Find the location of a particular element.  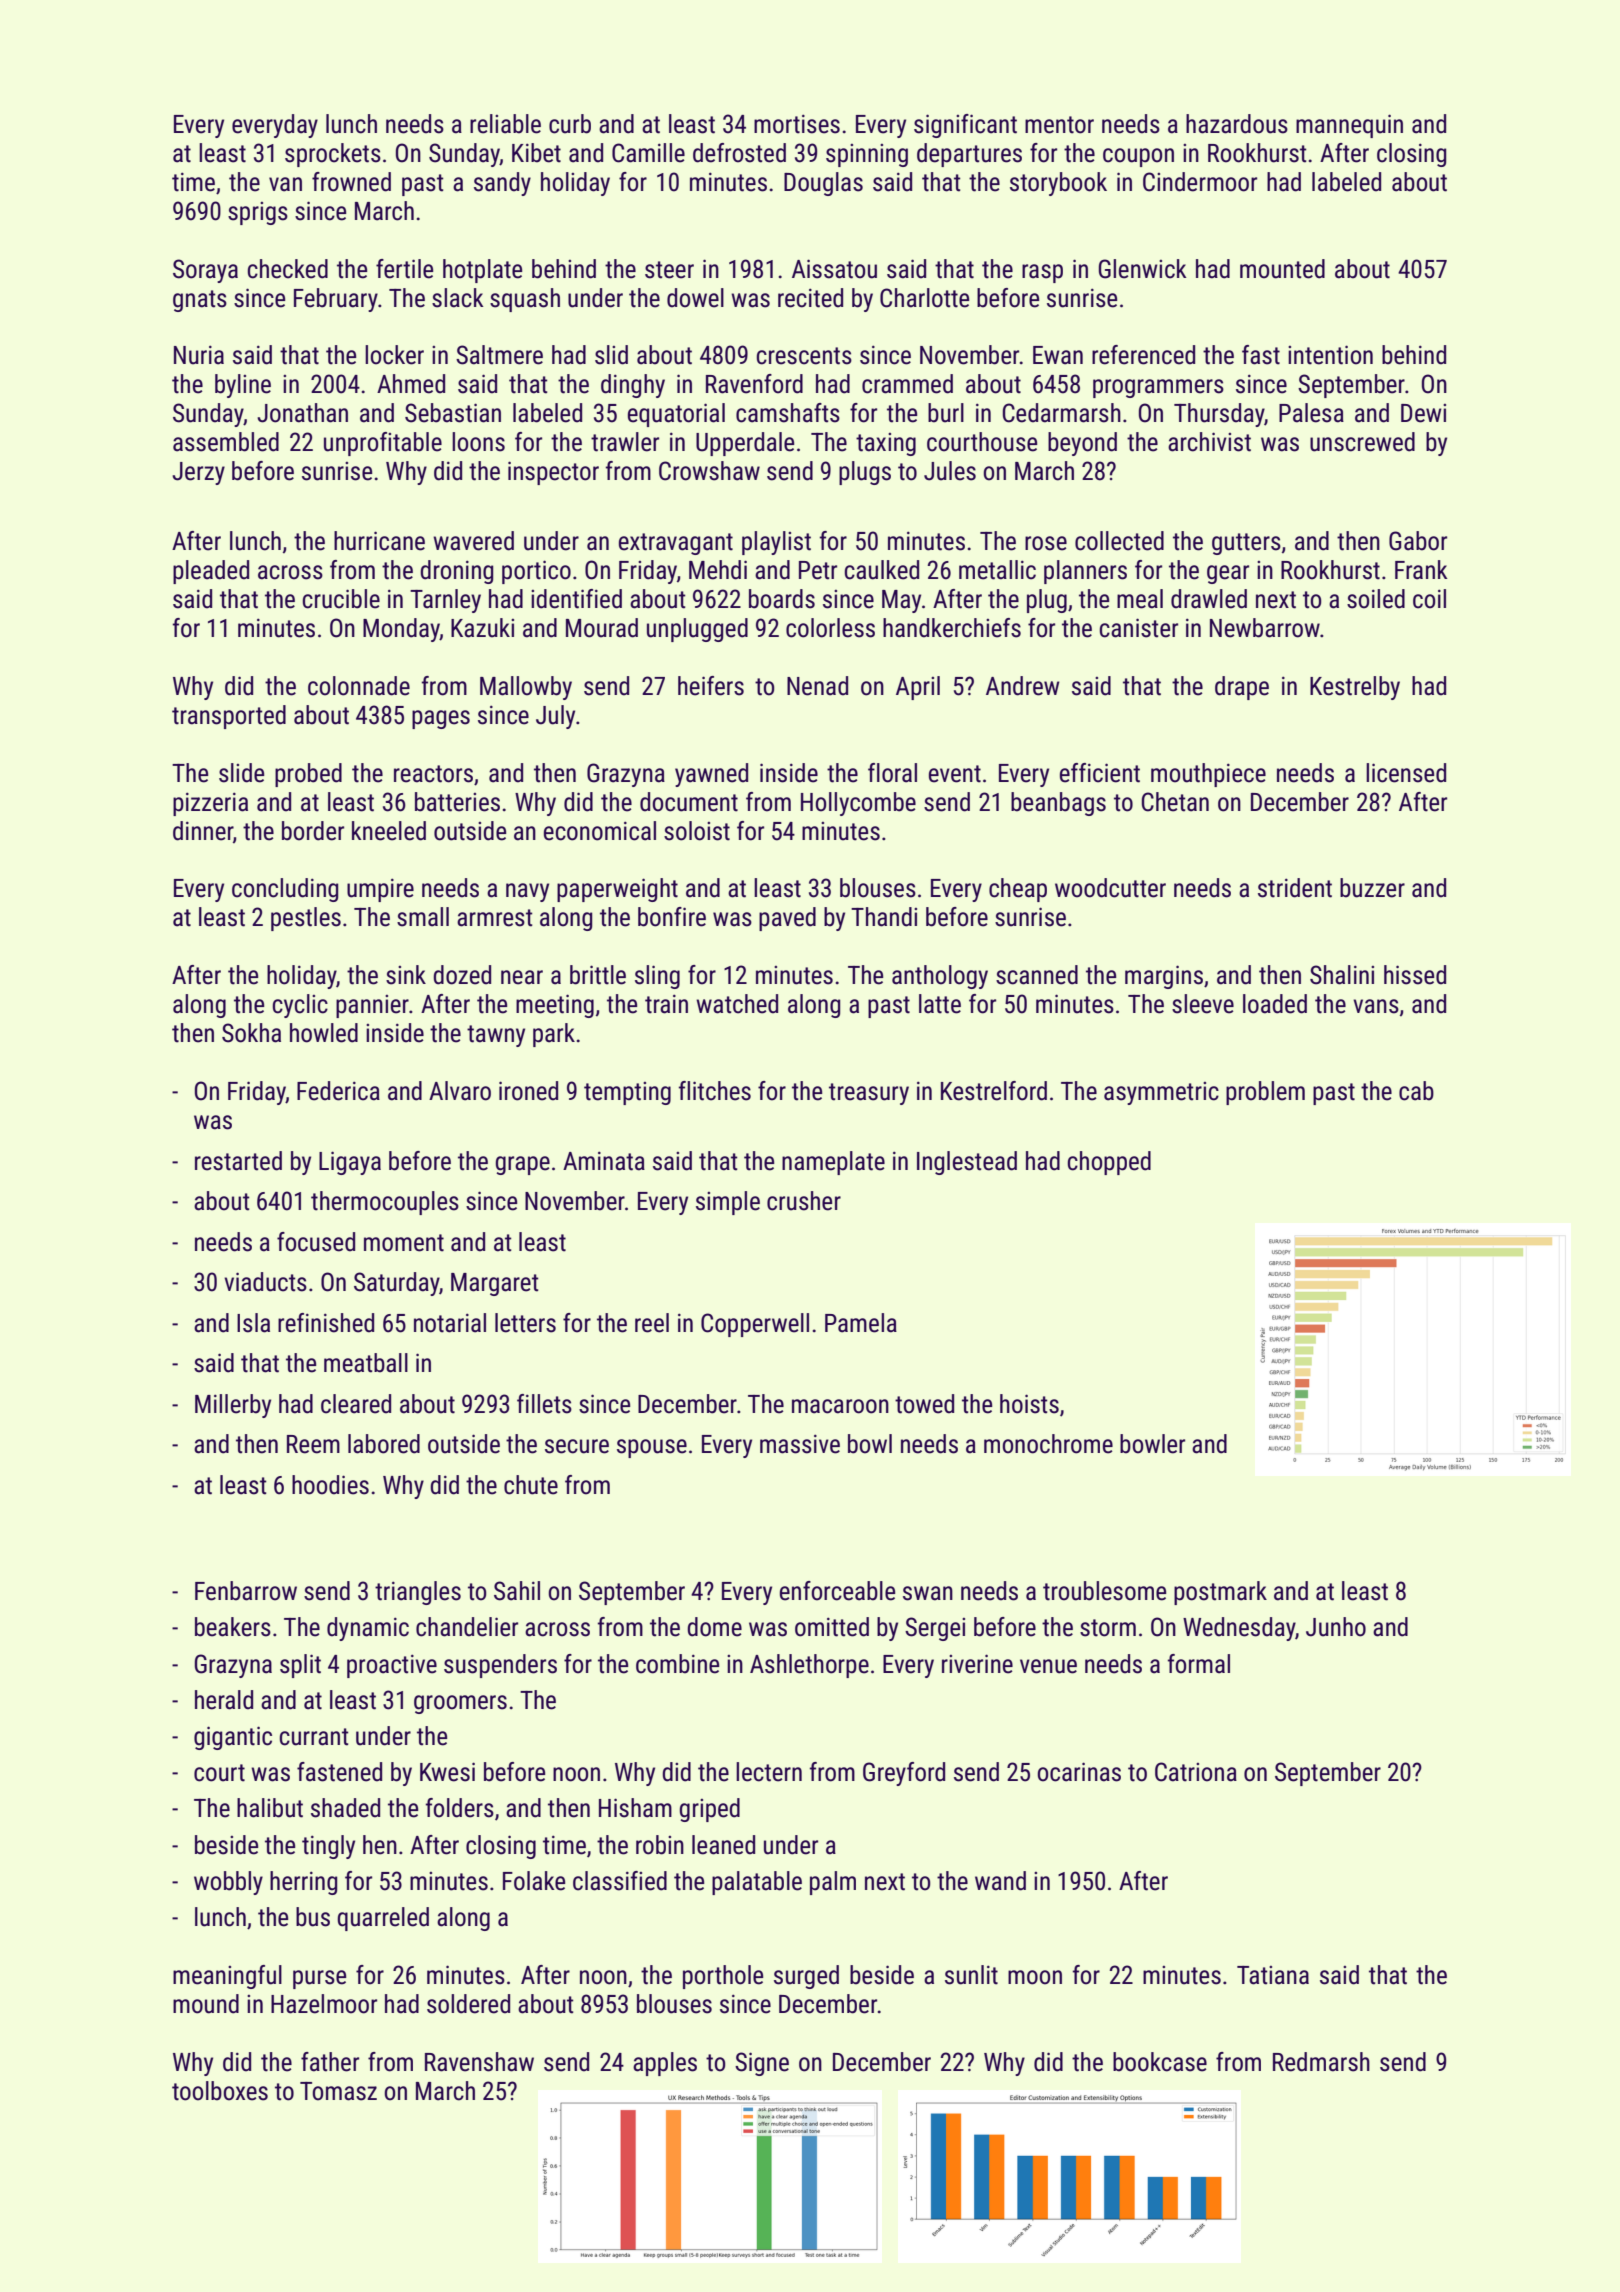

Upperdale is located at coordinates (745, 444).
